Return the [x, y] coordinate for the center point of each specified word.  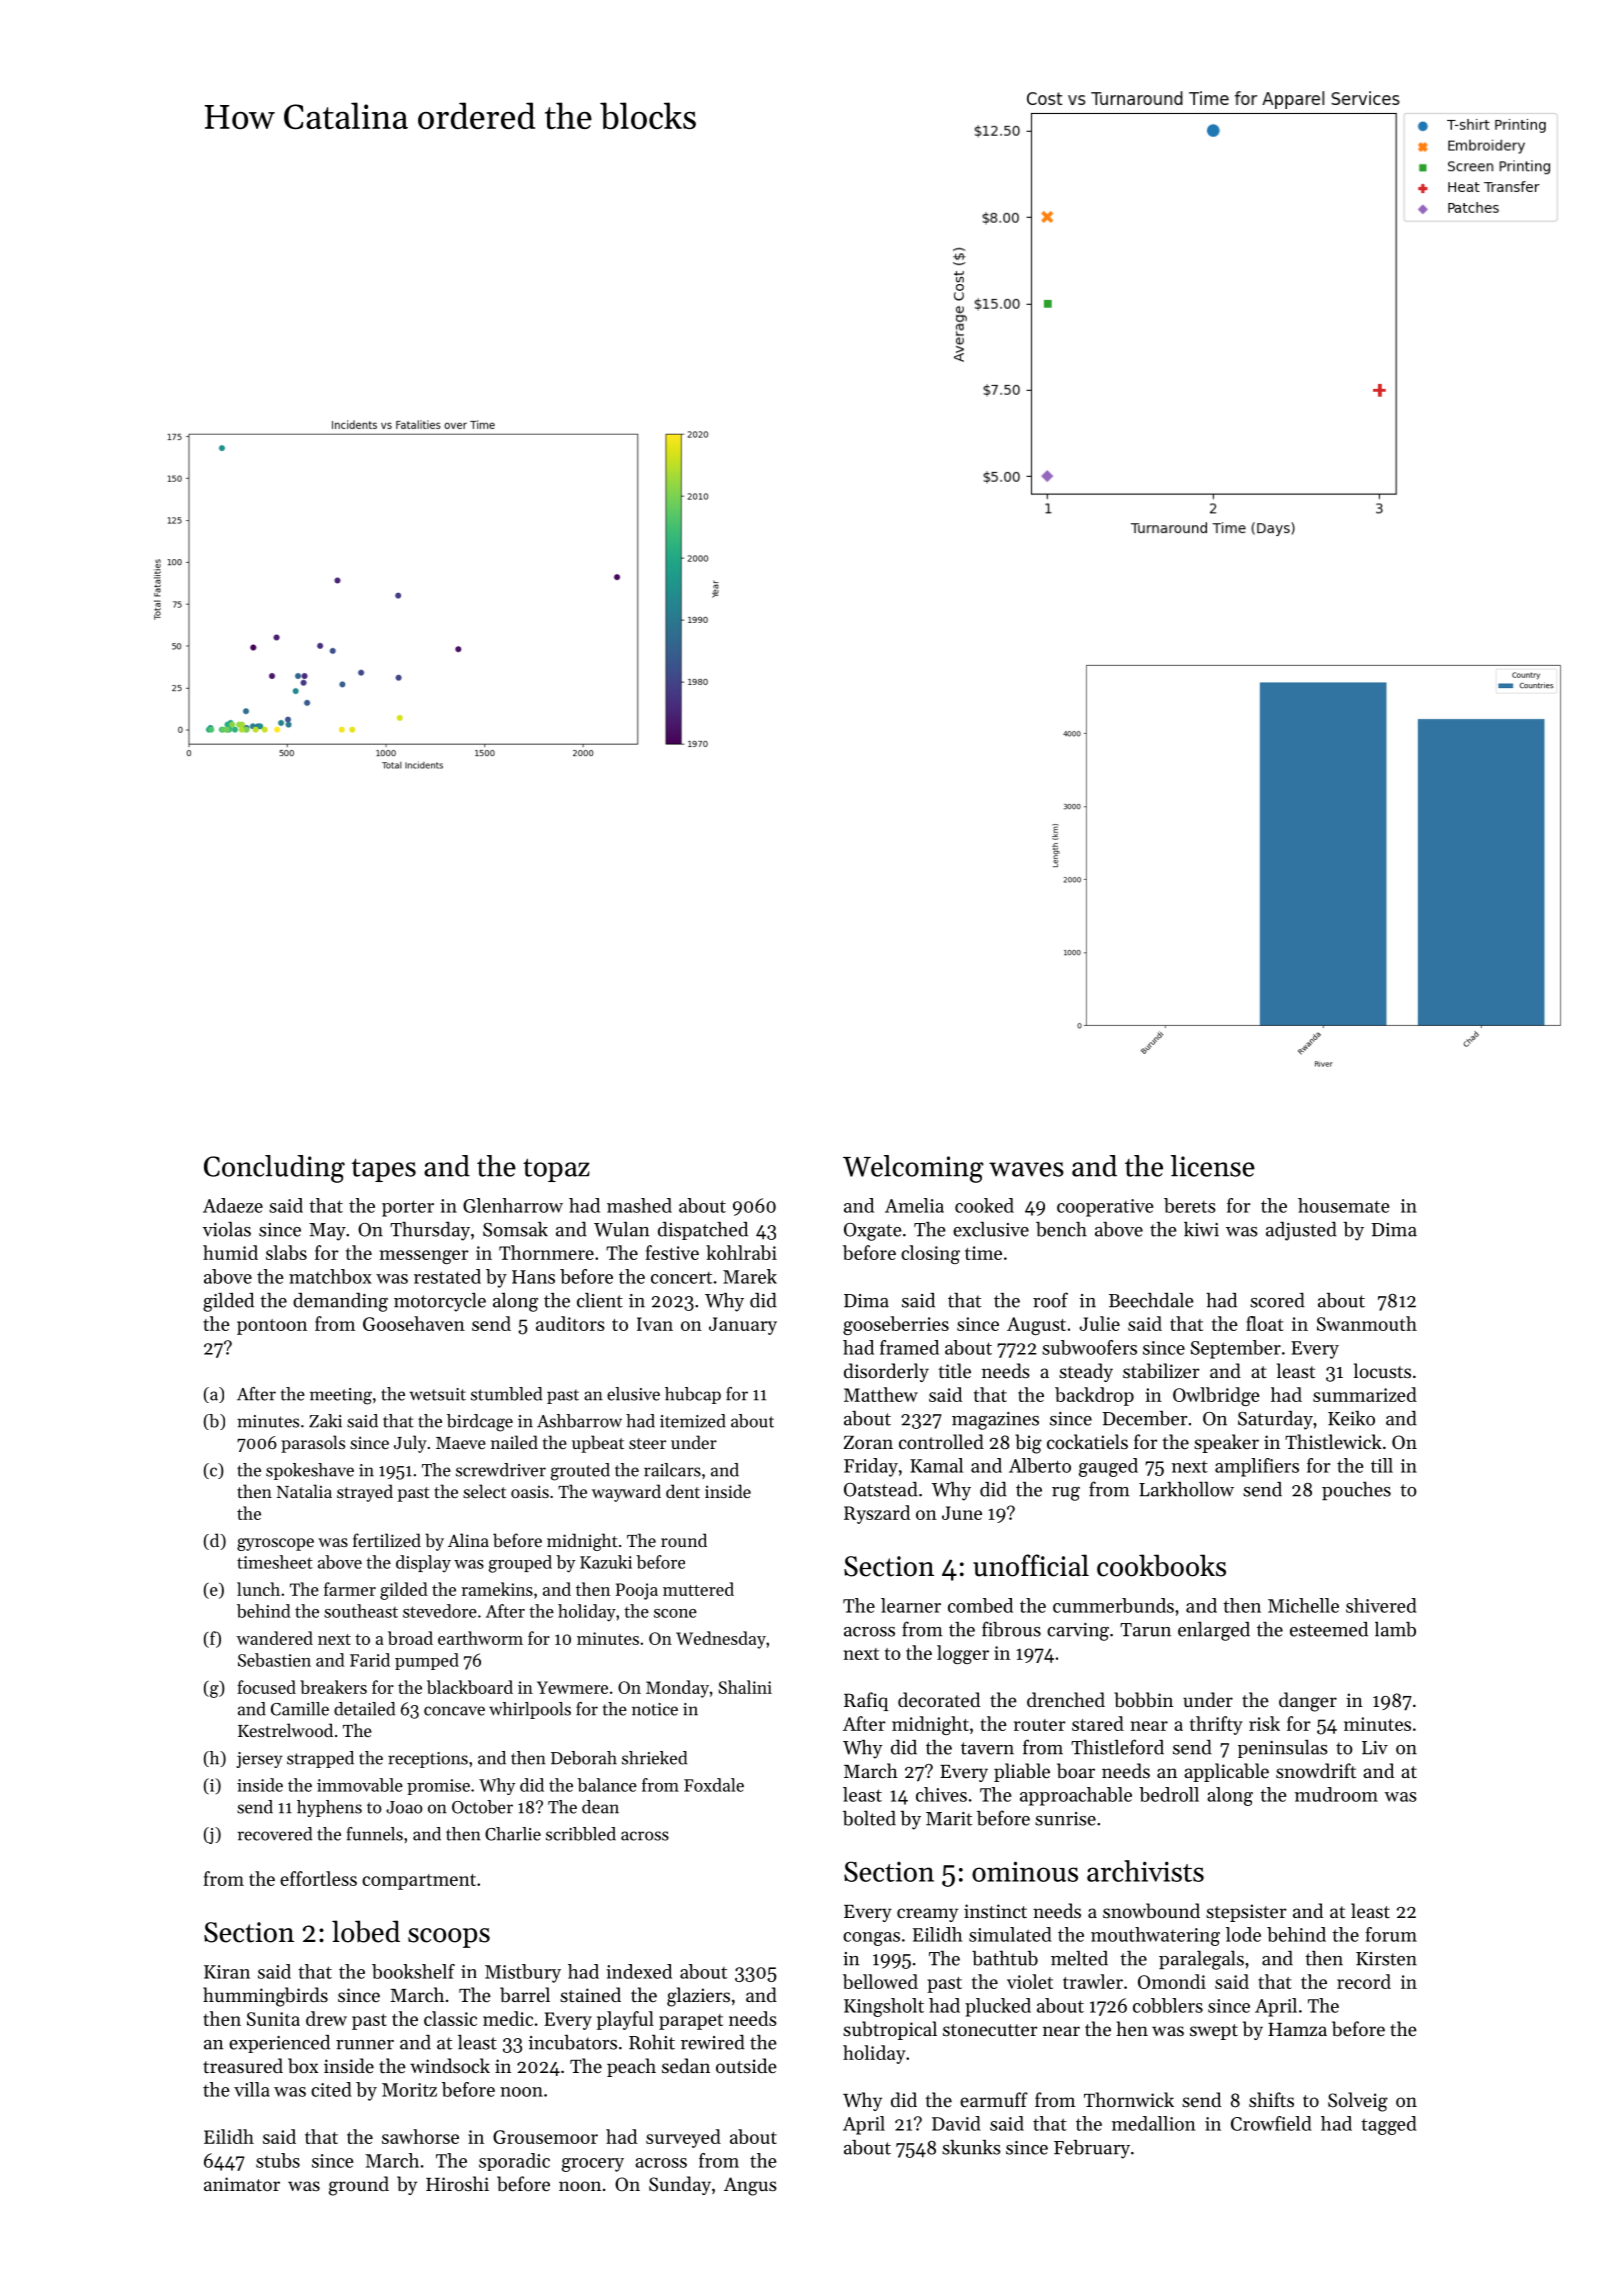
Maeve [461, 1443]
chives [941, 1794]
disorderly [886, 1372]
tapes [384, 1170]
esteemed [1329, 1629]
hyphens [329, 1808]
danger [1308, 1702]
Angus [750, 2186]
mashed [639, 1205]
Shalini [745, 1687]
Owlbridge [1216, 1396]
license [1213, 1166]
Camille [300, 1709]
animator [242, 2184]
